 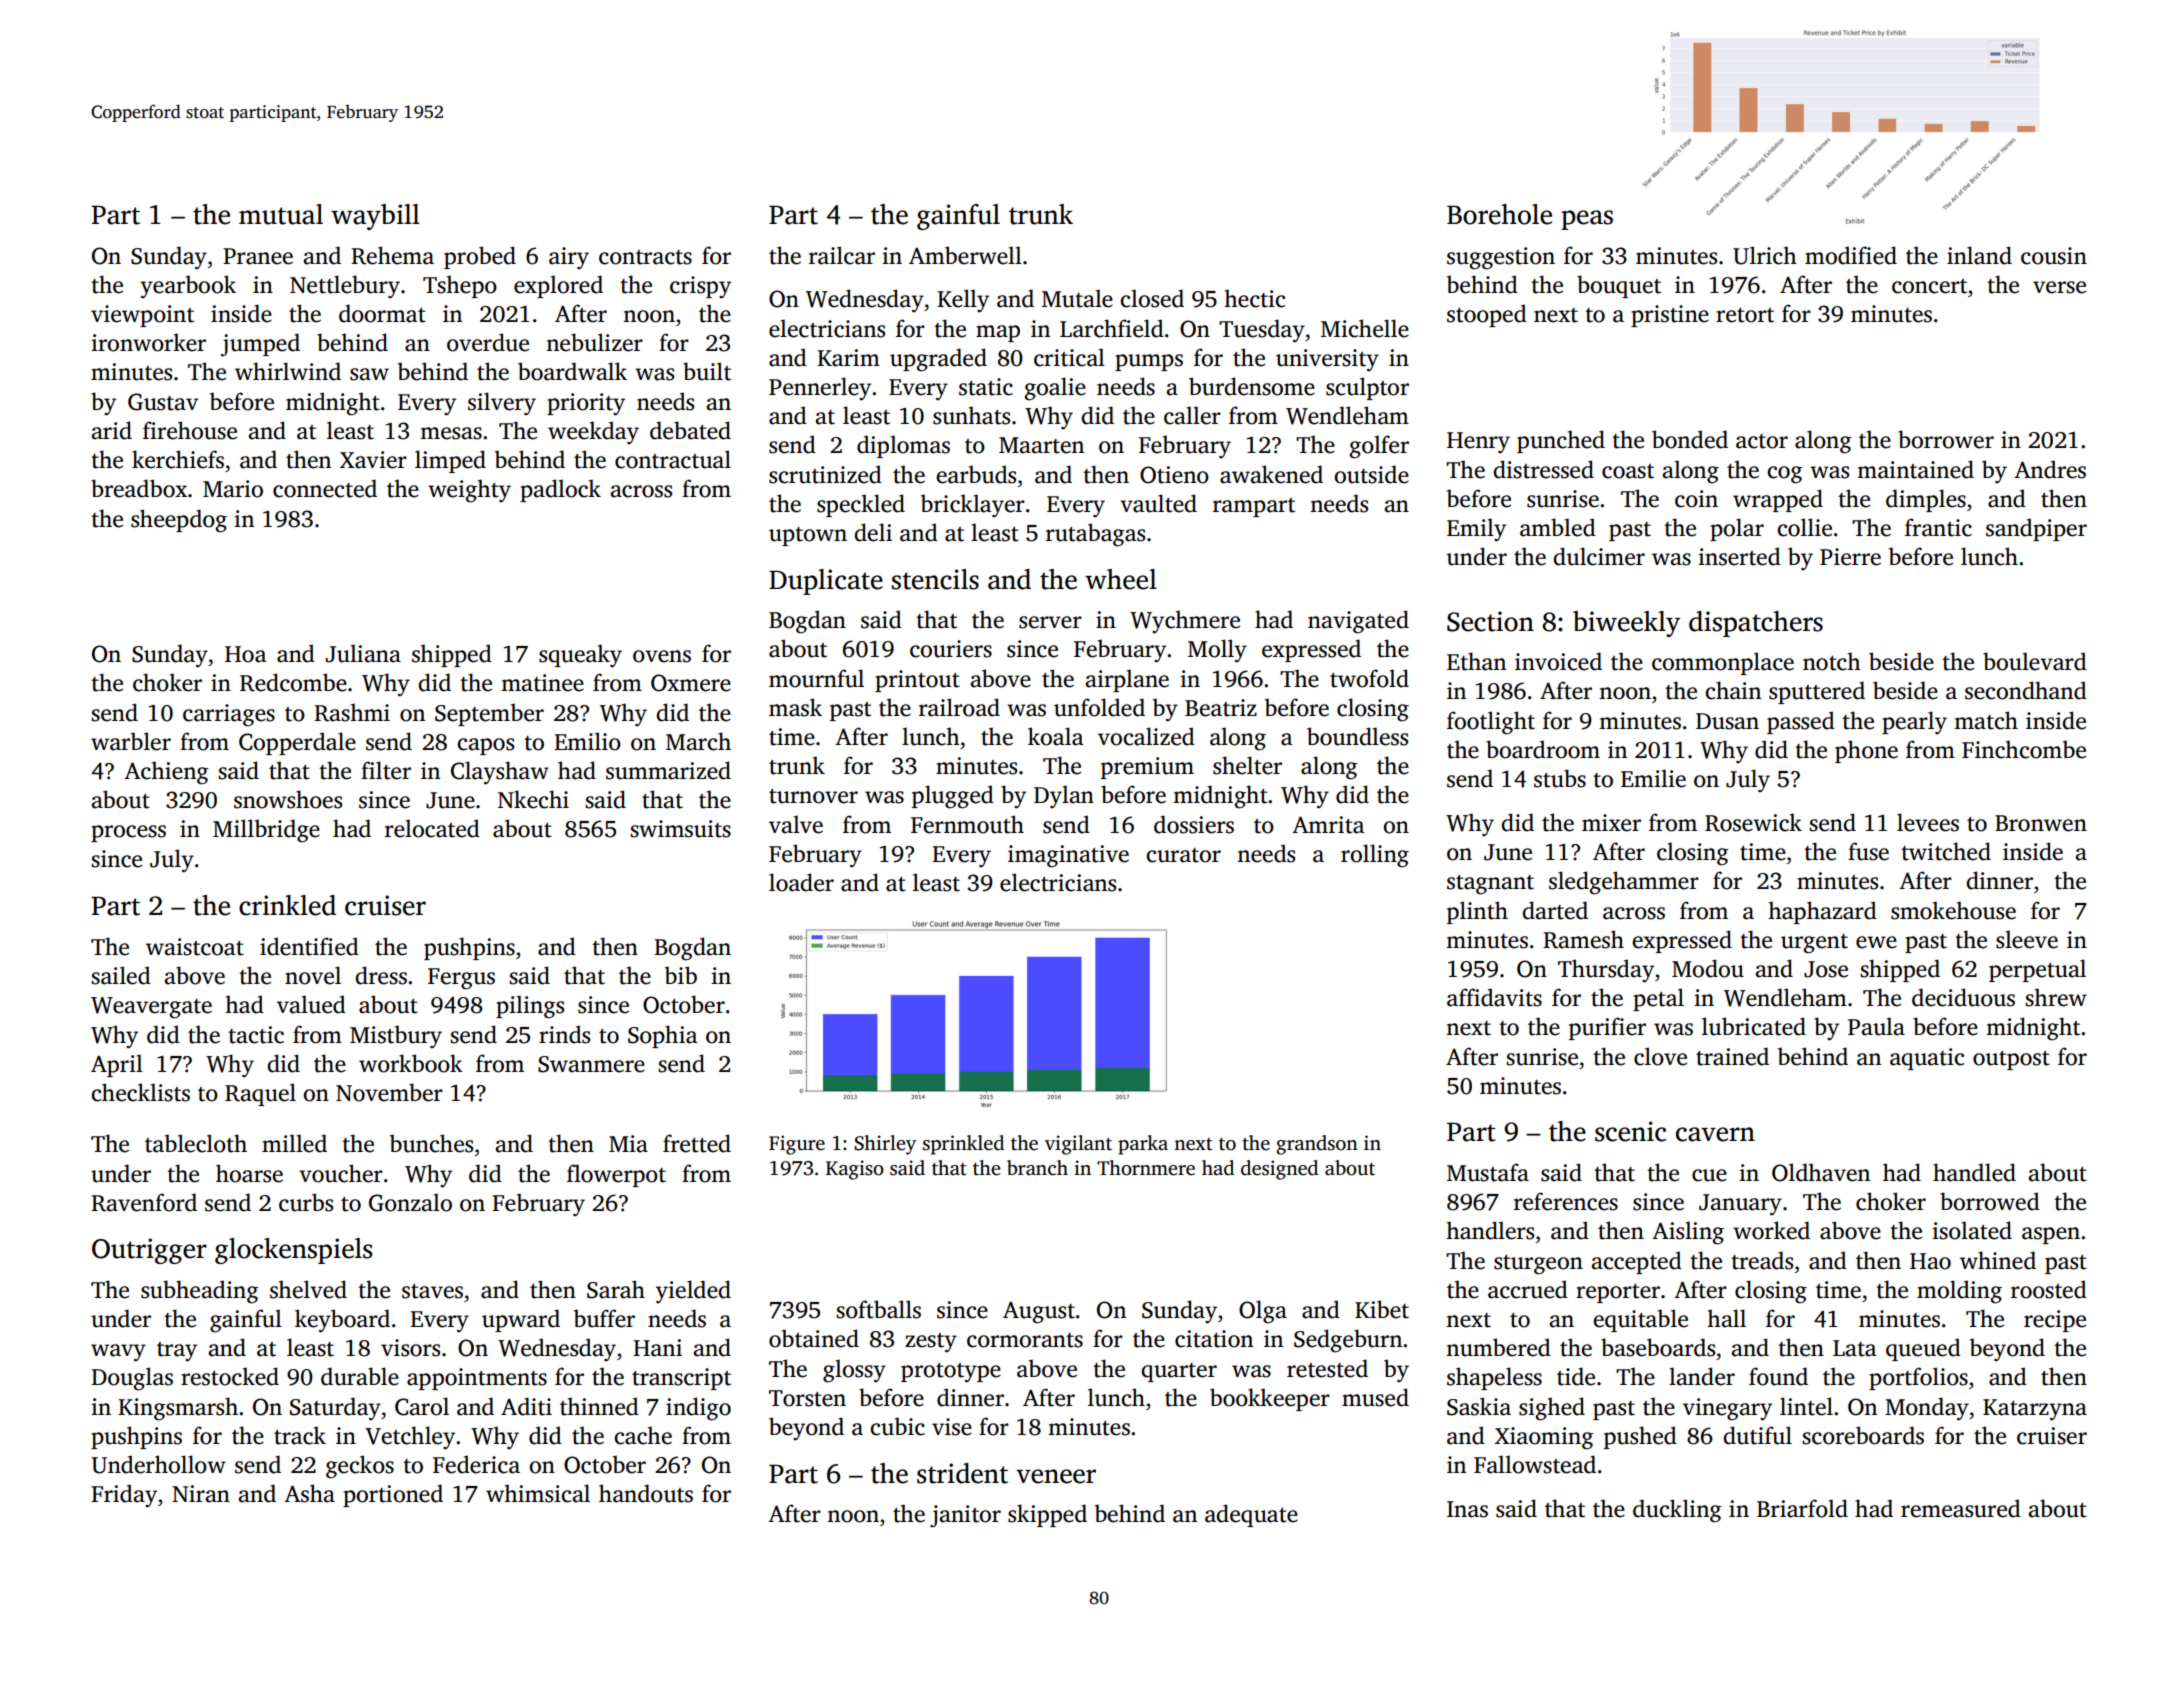 What do you see at coordinates (1946, 439) in the document?
I see `borrower` at bounding box center [1946, 439].
